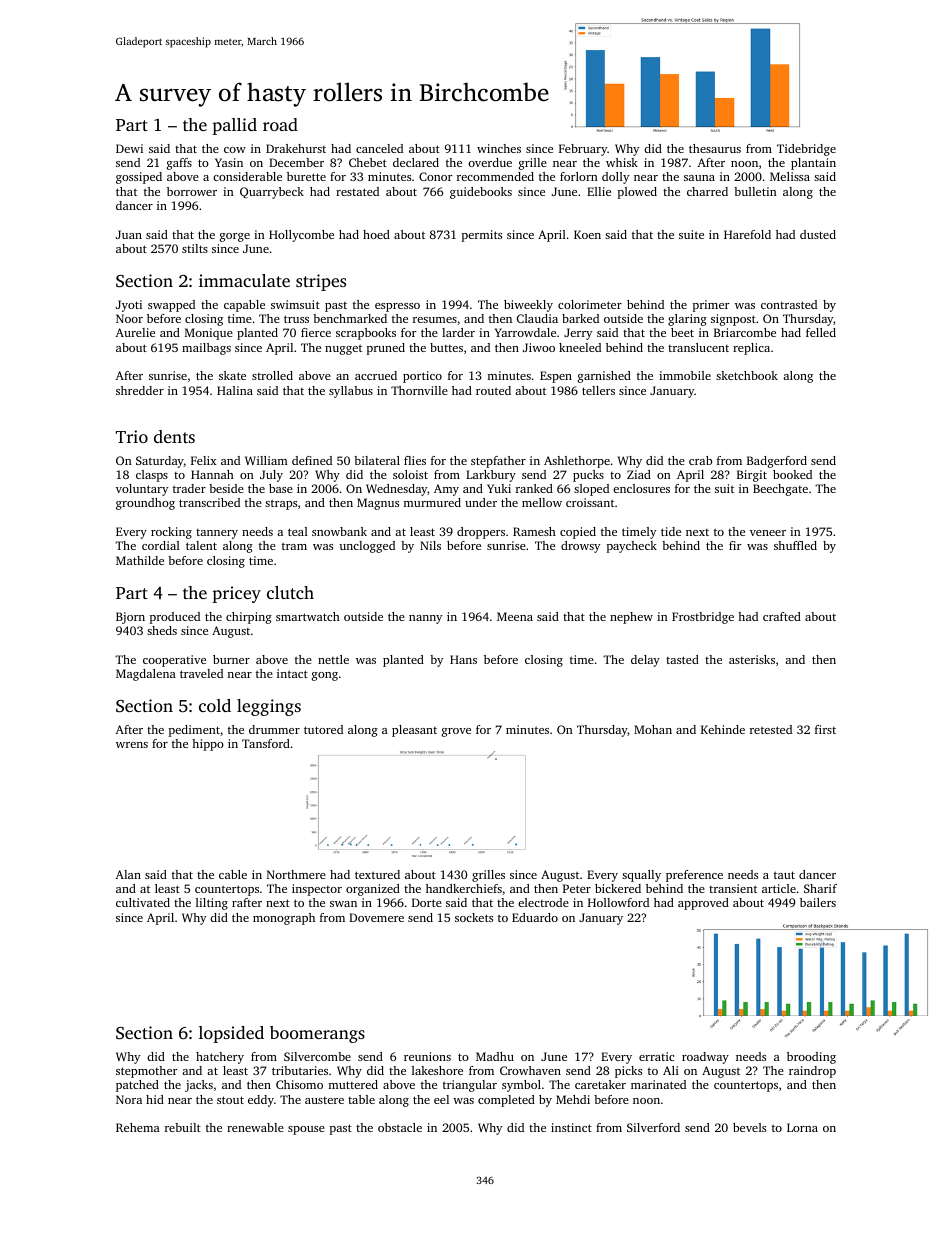 This screenshot has height=1233, width=952. What do you see at coordinates (139, 178) in the screenshot?
I see `gossiped` at bounding box center [139, 178].
